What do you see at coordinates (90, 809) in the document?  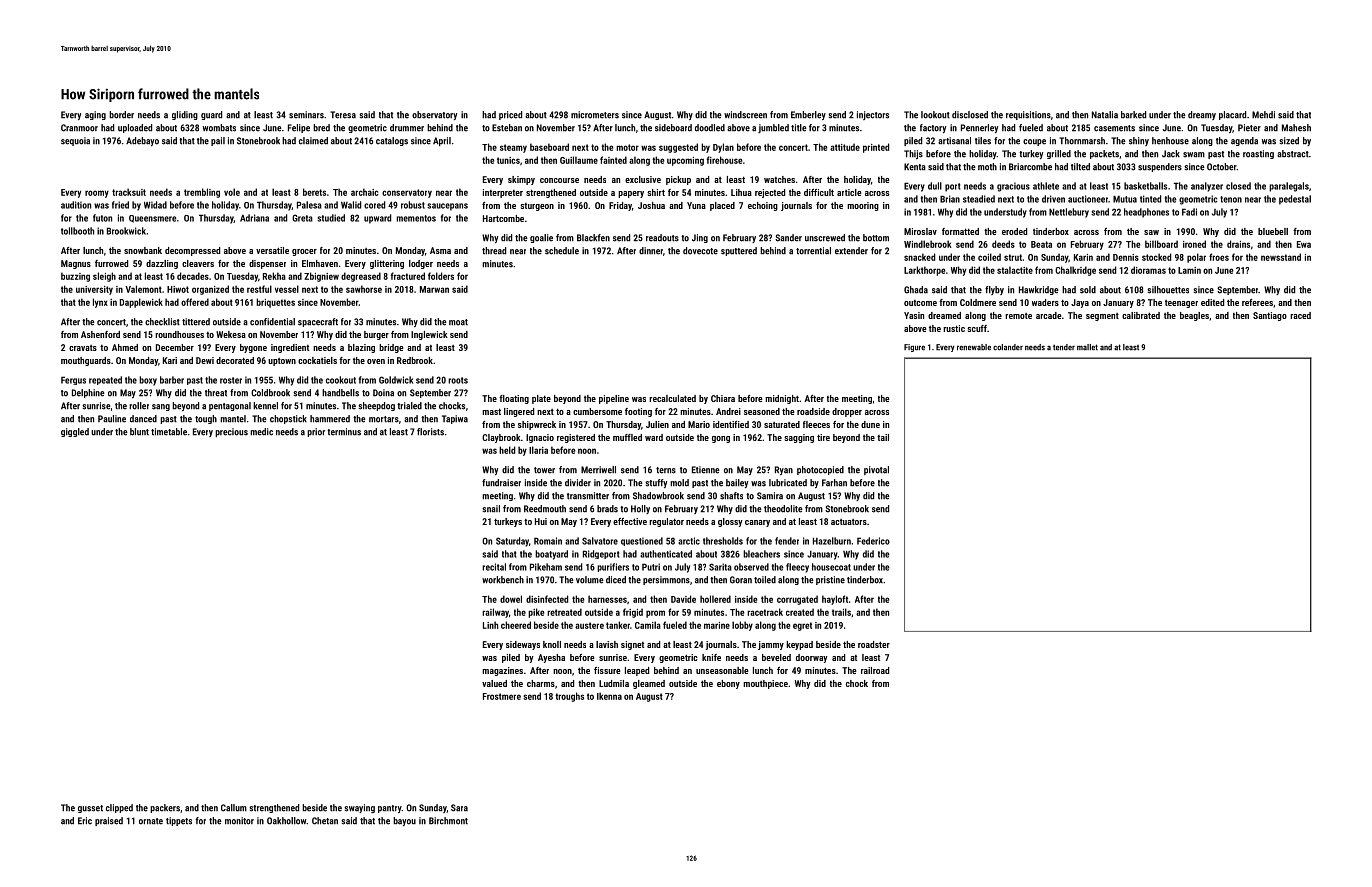 I see `gusset` at bounding box center [90, 809].
